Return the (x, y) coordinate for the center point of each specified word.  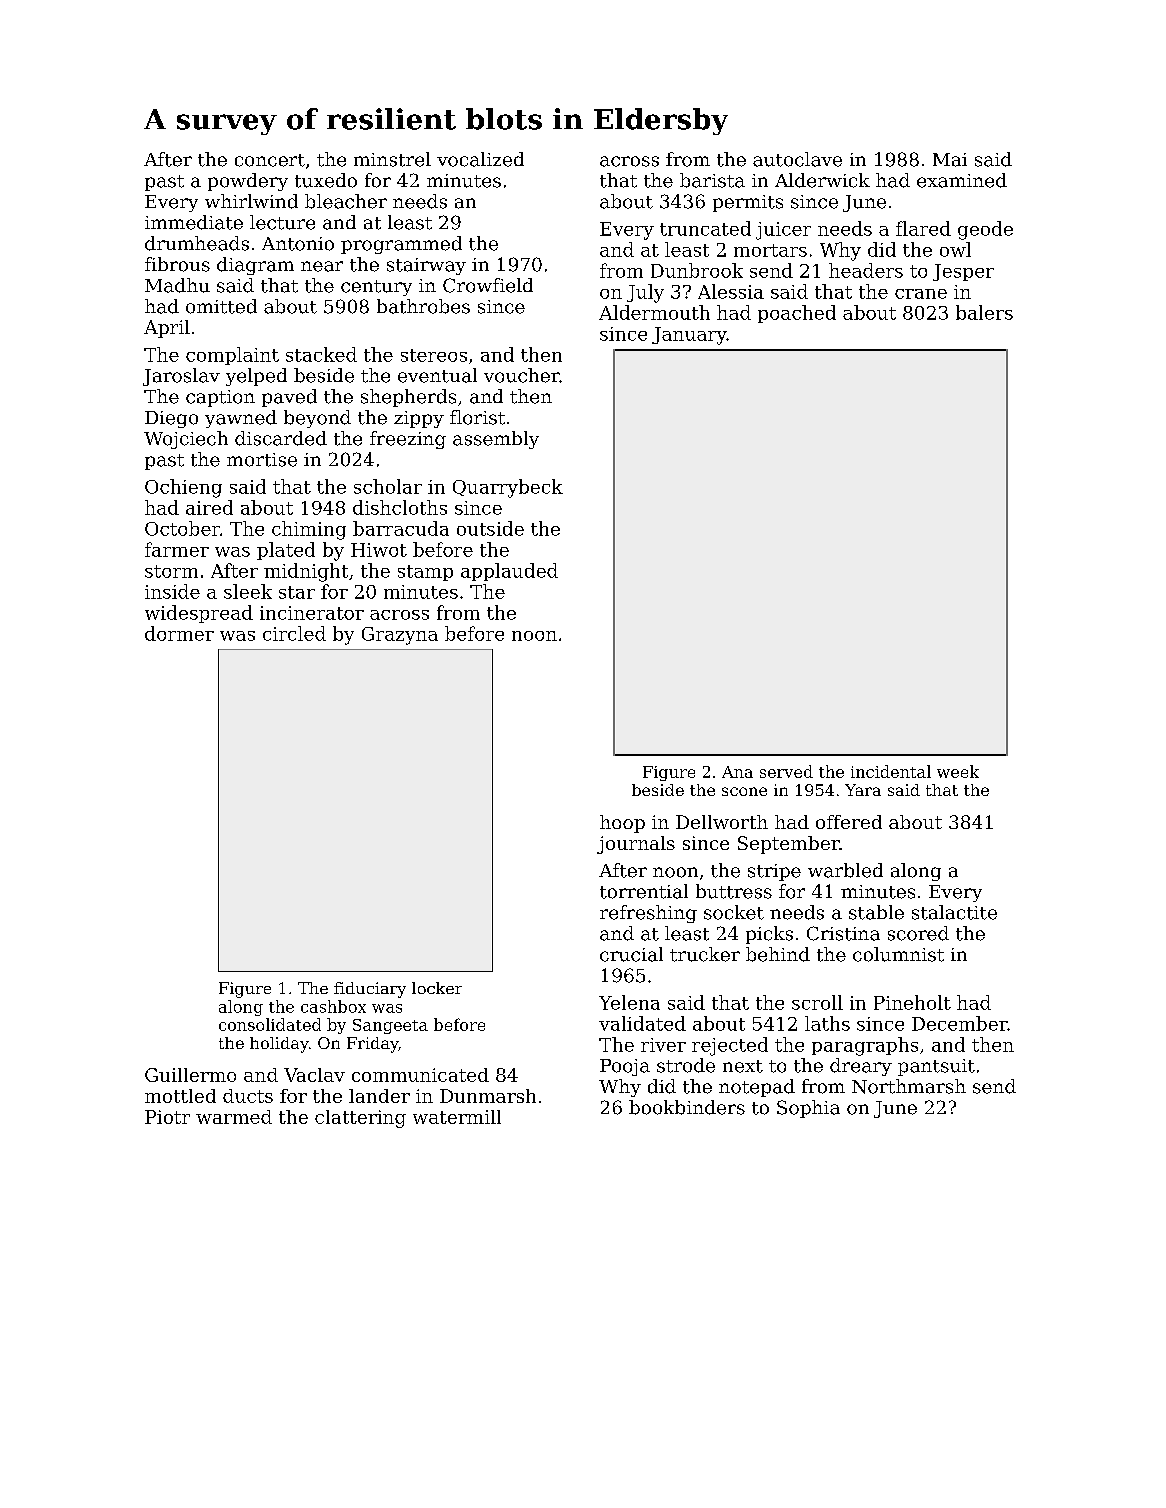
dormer (179, 633)
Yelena (629, 1002)
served (786, 771)
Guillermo (190, 1075)
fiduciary (370, 990)
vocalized (480, 159)
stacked (321, 354)
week (958, 771)
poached (797, 314)
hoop (622, 824)
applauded (509, 572)
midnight (306, 572)
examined (962, 180)
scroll (817, 1002)
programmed (401, 245)
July (645, 293)
